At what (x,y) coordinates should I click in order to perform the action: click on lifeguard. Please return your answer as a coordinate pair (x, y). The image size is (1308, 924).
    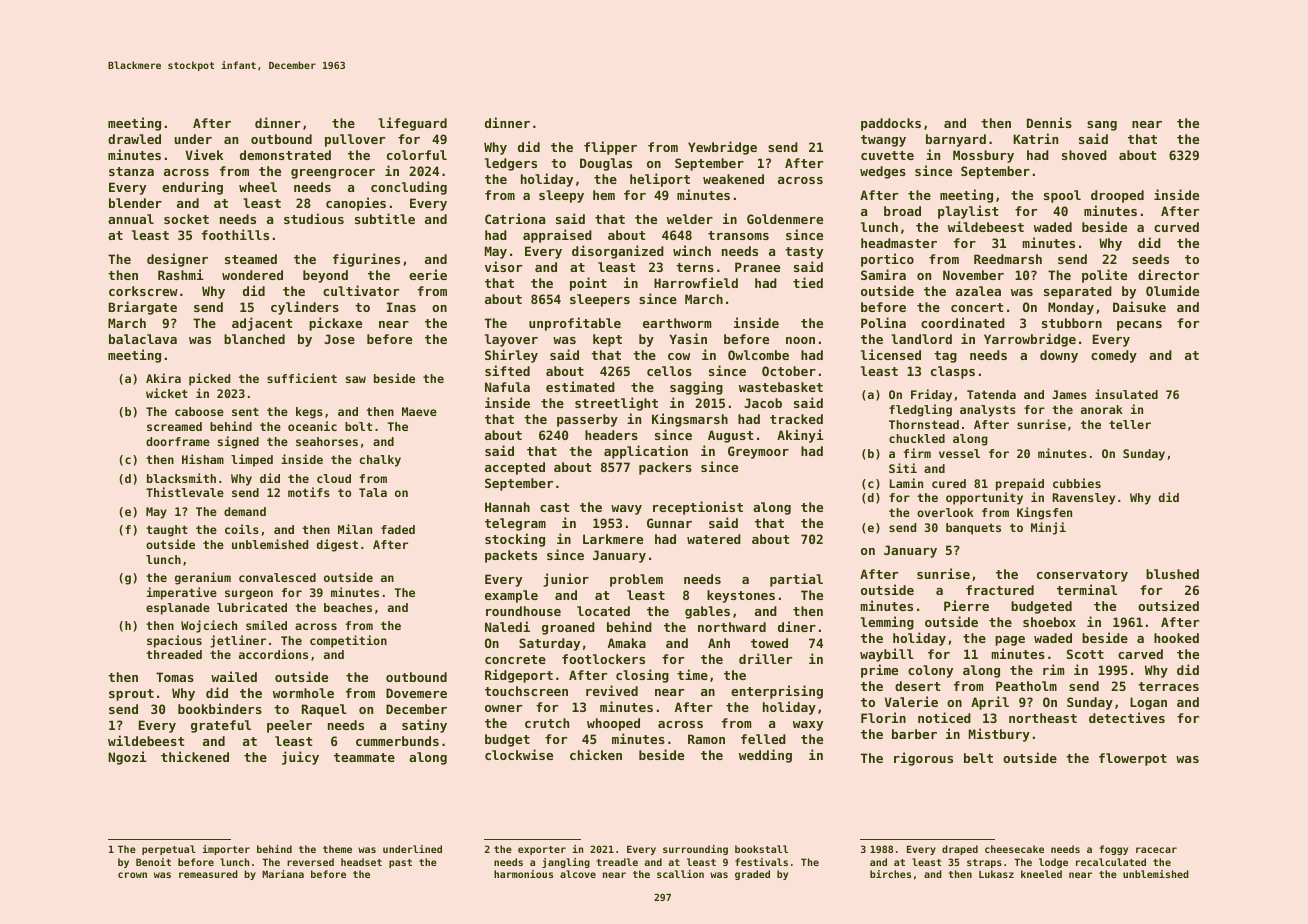
    Looking at the image, I should click on (412, 124).
